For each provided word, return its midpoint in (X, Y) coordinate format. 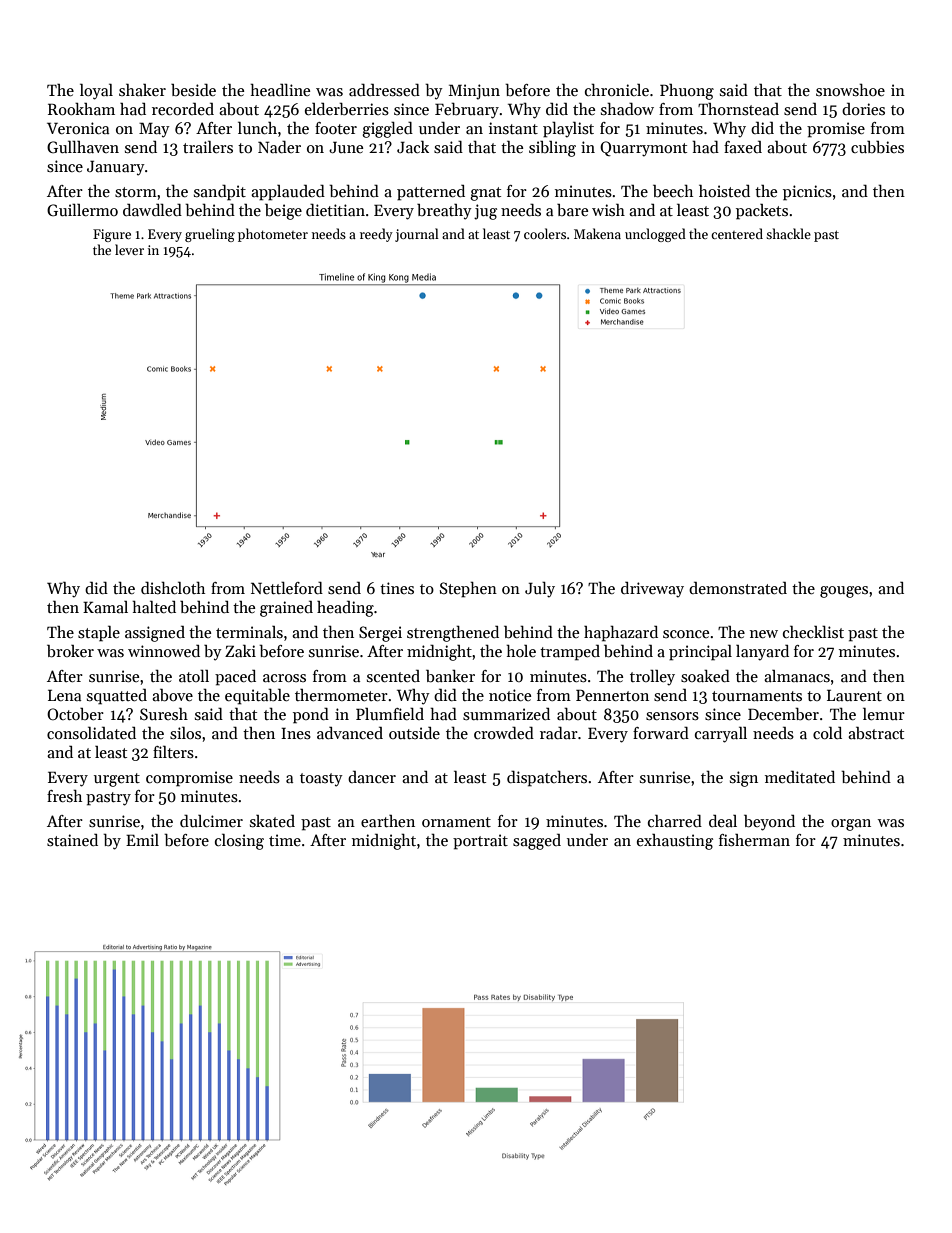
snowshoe (850, 90)
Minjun (474, 92)
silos (185, 733)
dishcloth (173, 588)
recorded (183, 109)
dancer (372, 777)
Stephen (468, 590)
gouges (844, 592)
